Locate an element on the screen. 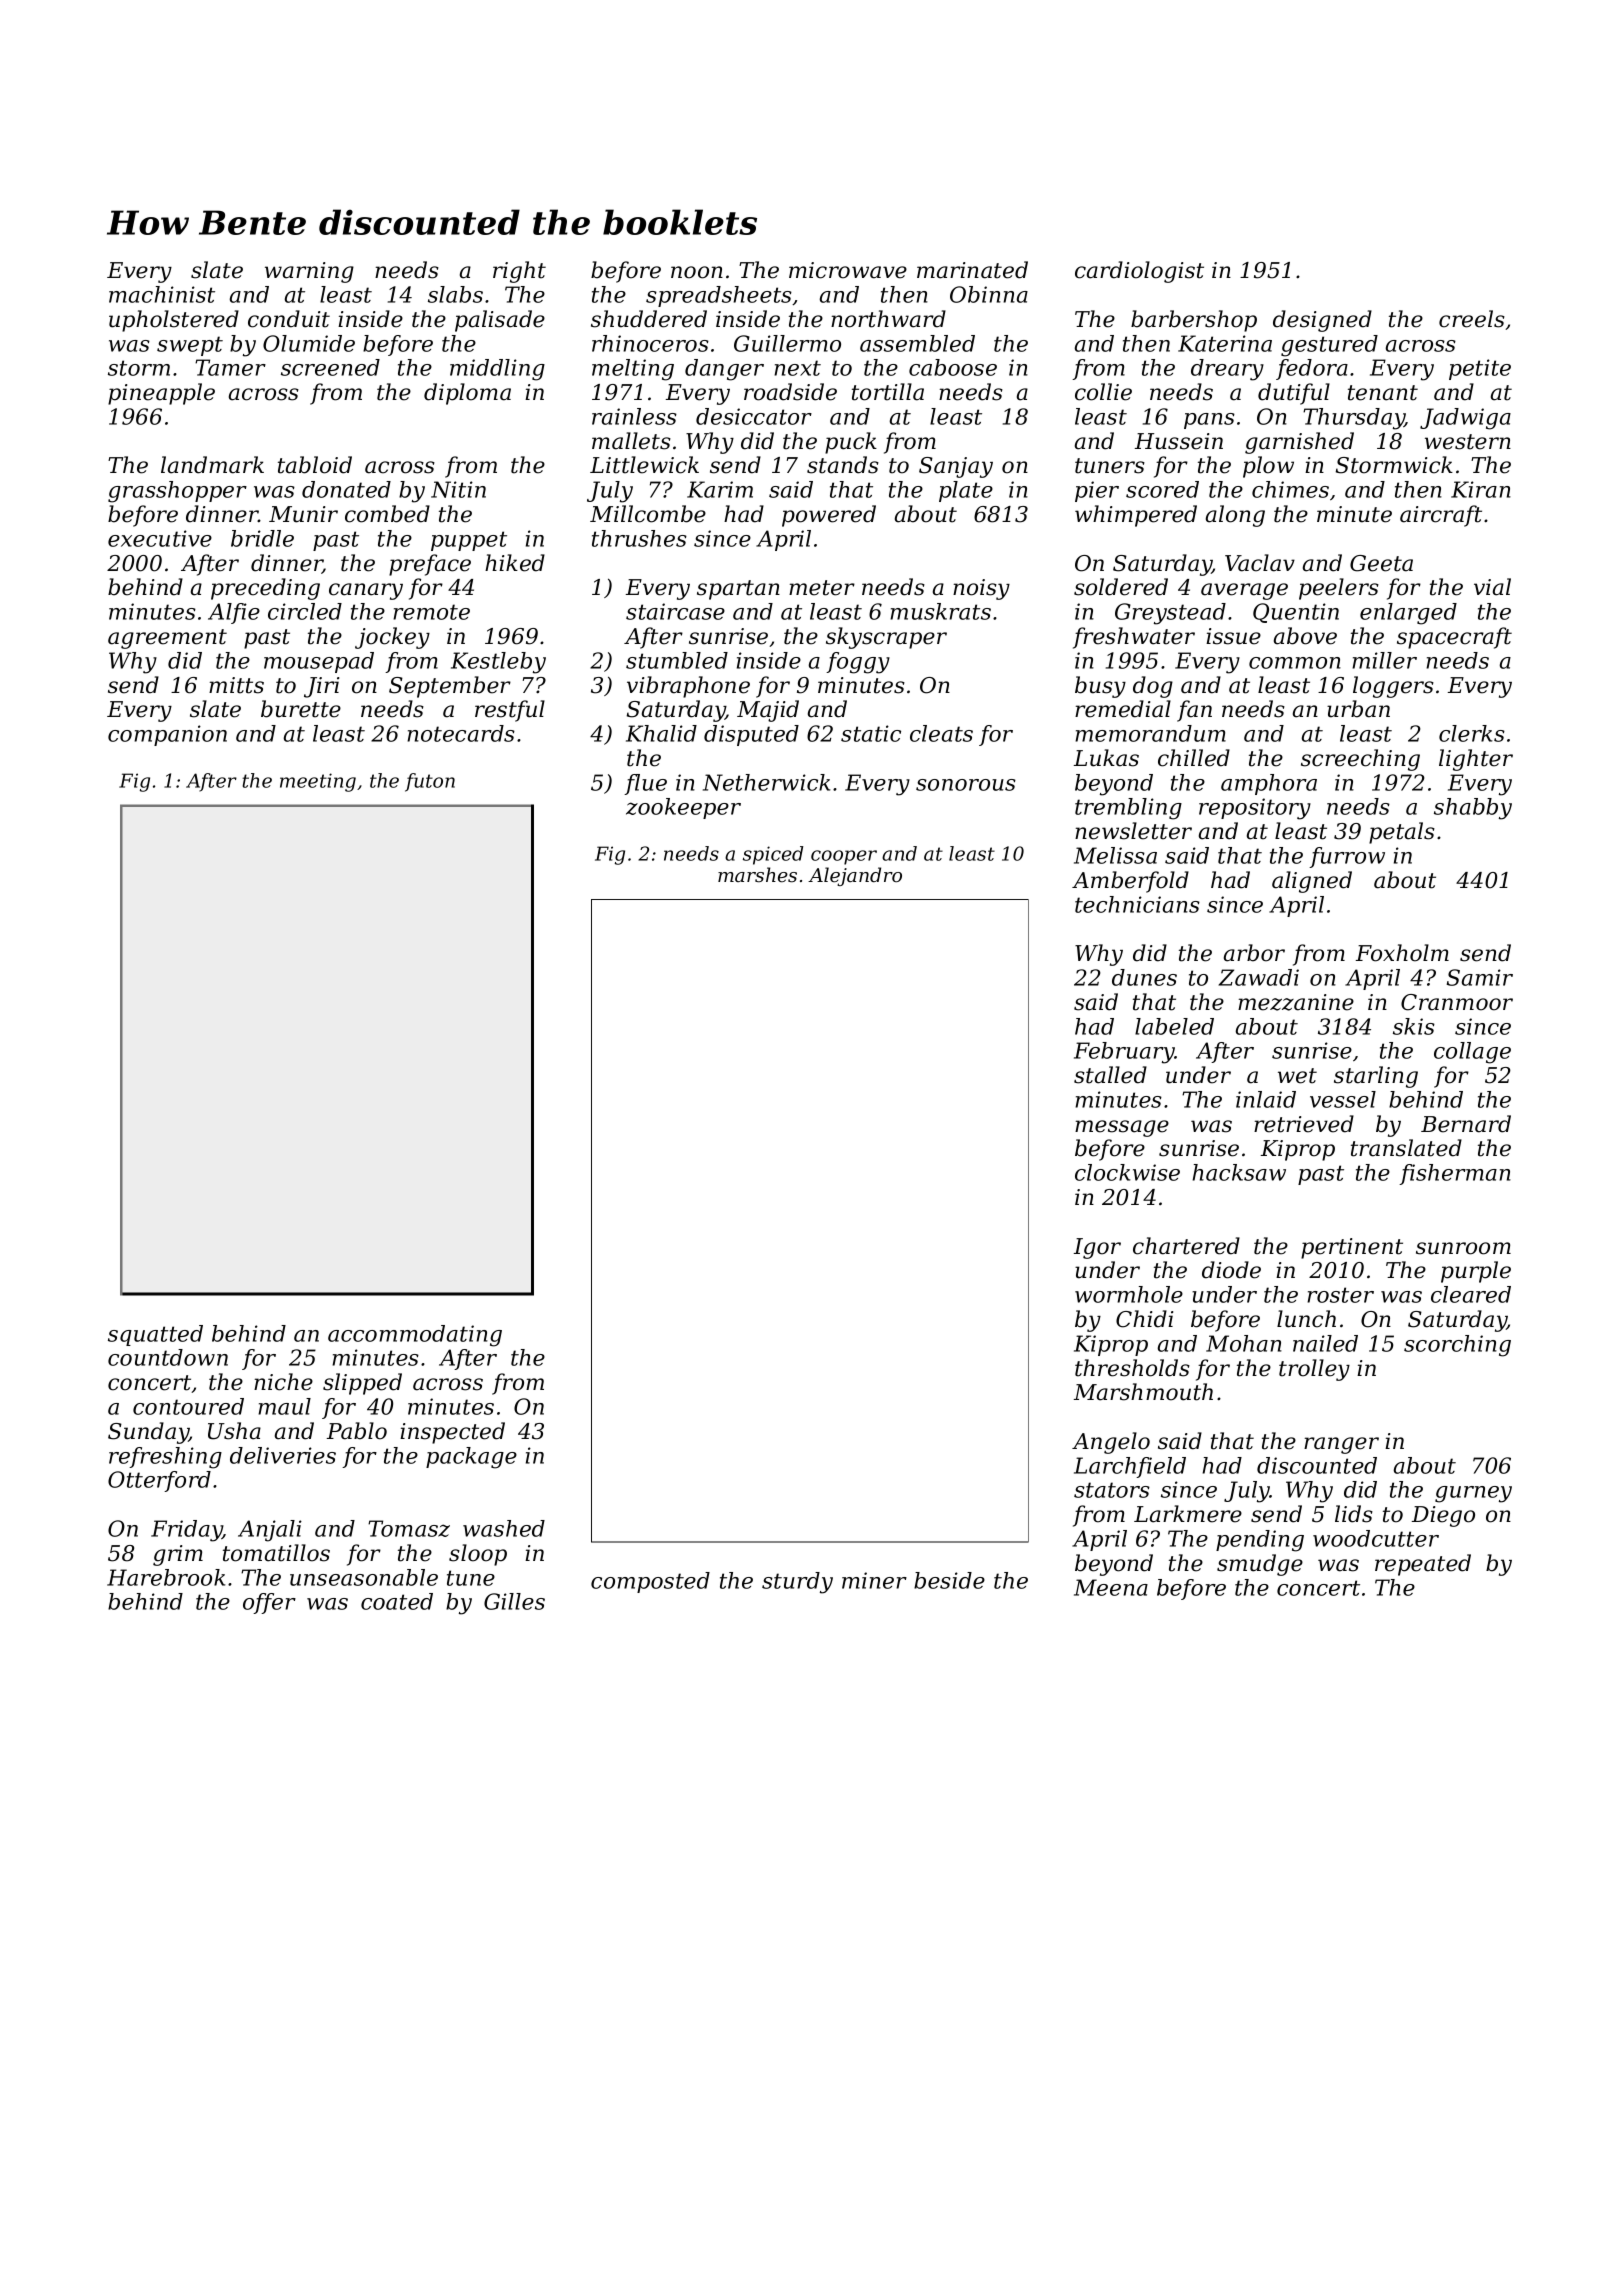  Bernard is located at coordinates (1466, 1124).
